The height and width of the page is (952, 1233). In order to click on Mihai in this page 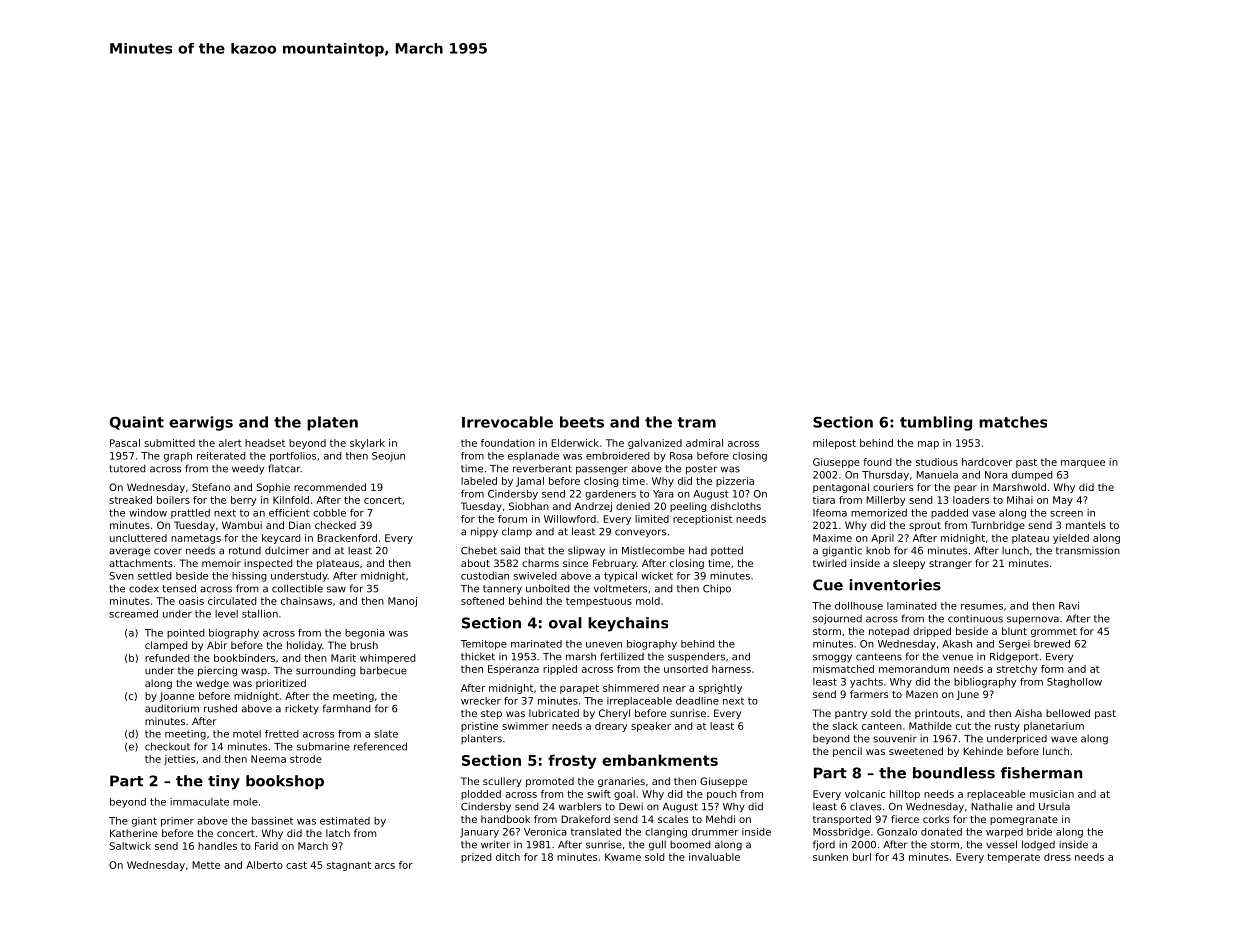, I will do `click(1020, 500)`.
